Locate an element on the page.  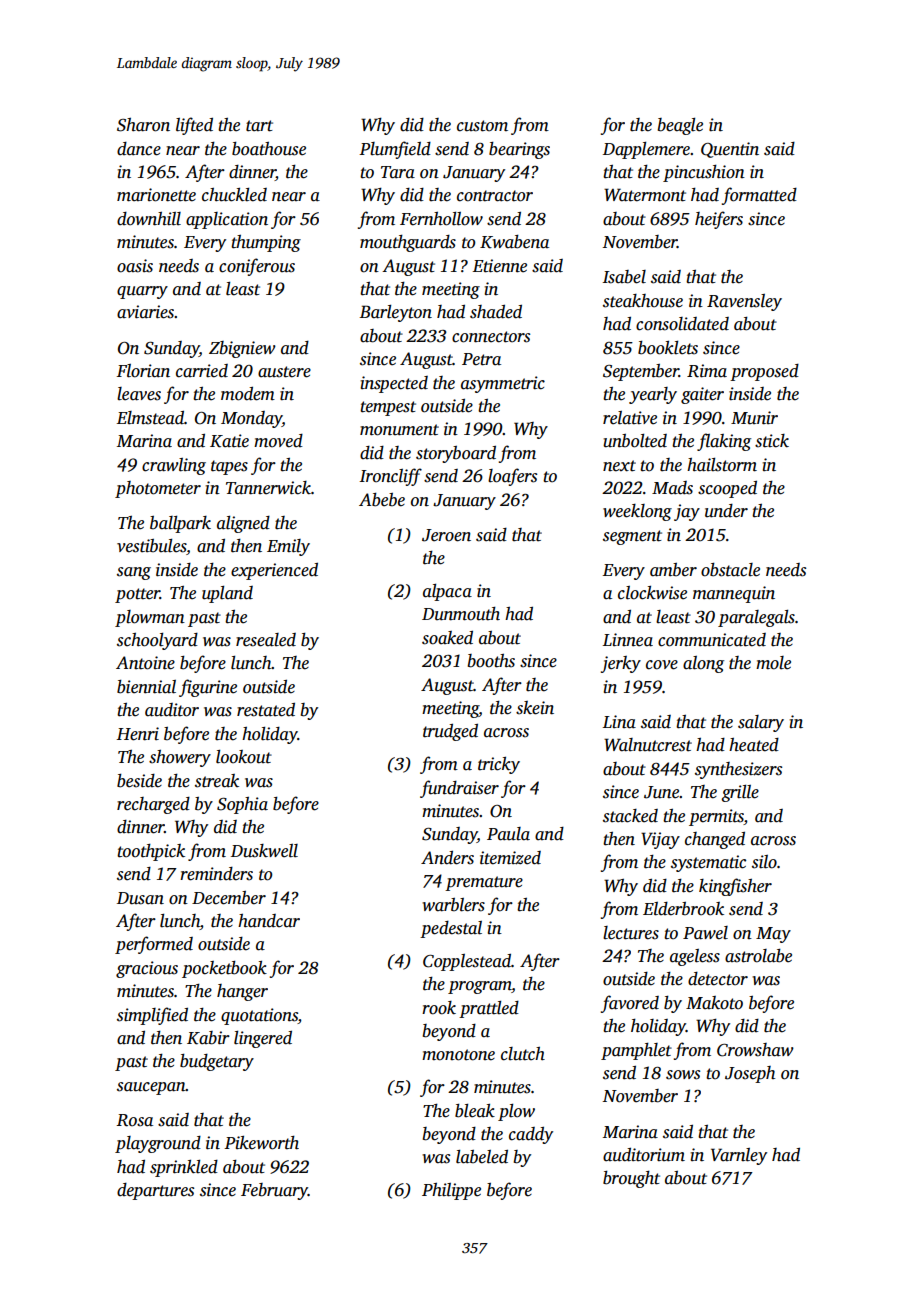
ageless is located at coordinates (695, 957).
